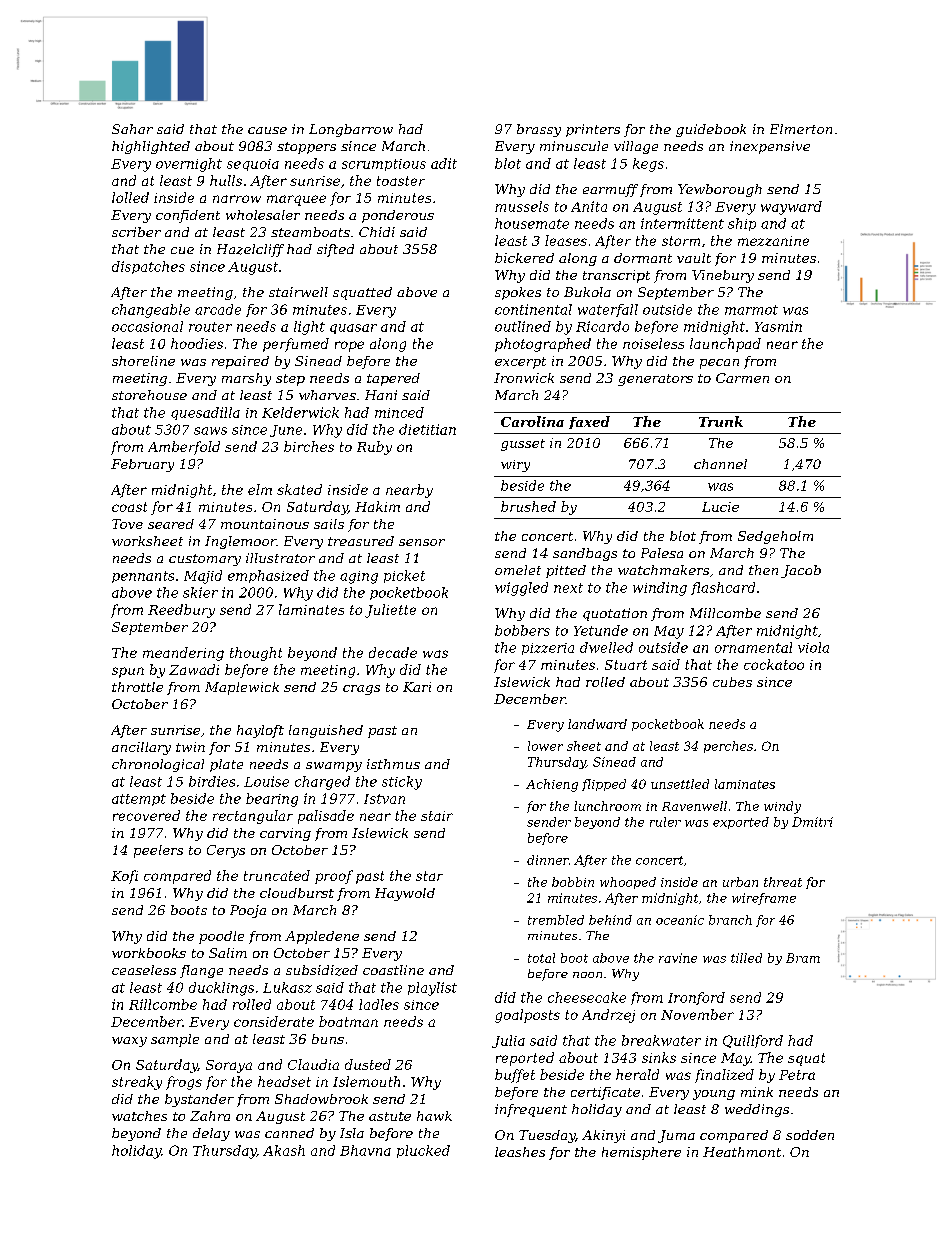  Describe the element at coordinates (250, 250) in the image. I see `Hazelcliff` at that location.
